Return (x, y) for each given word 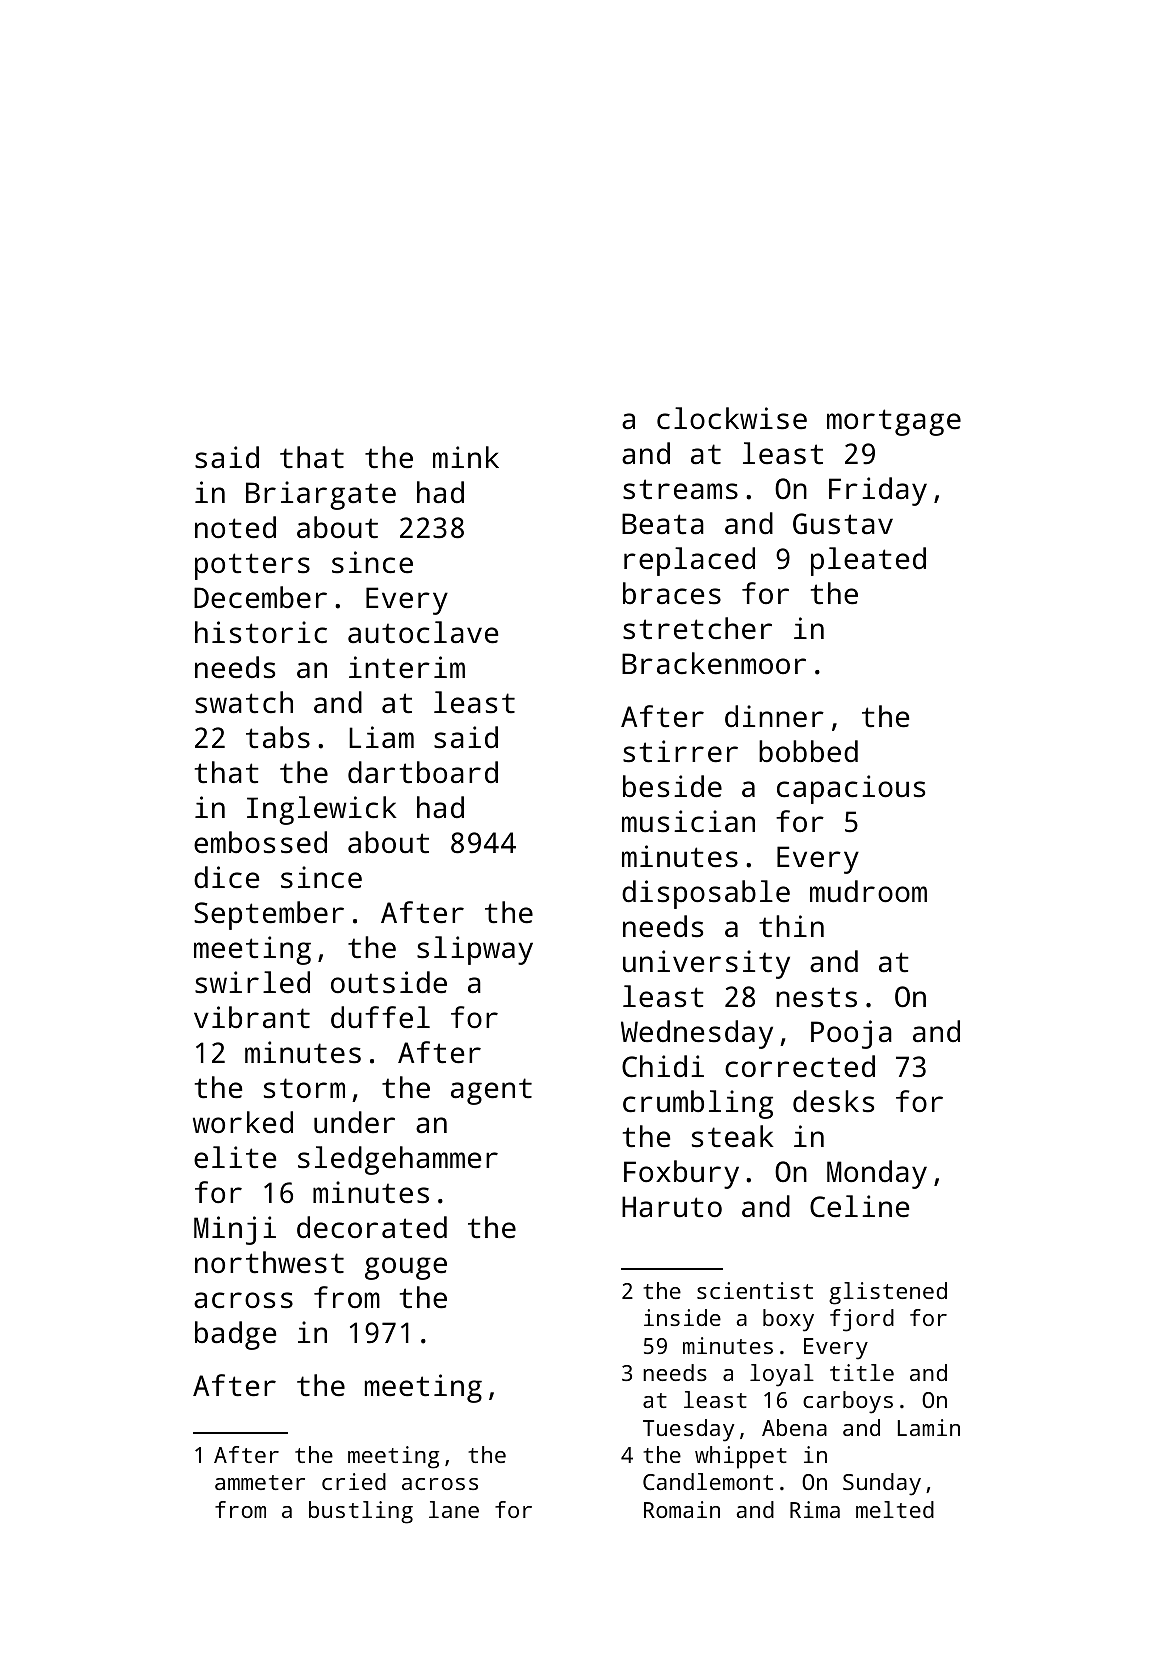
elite (235, 1157)
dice (226, 877)
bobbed (808, 751)
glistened (888, 1293)
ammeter (260, 1482)
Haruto (672, 1207)
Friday (878, 491)
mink (466, 457)
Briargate (321, 495)
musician (688, 821)
